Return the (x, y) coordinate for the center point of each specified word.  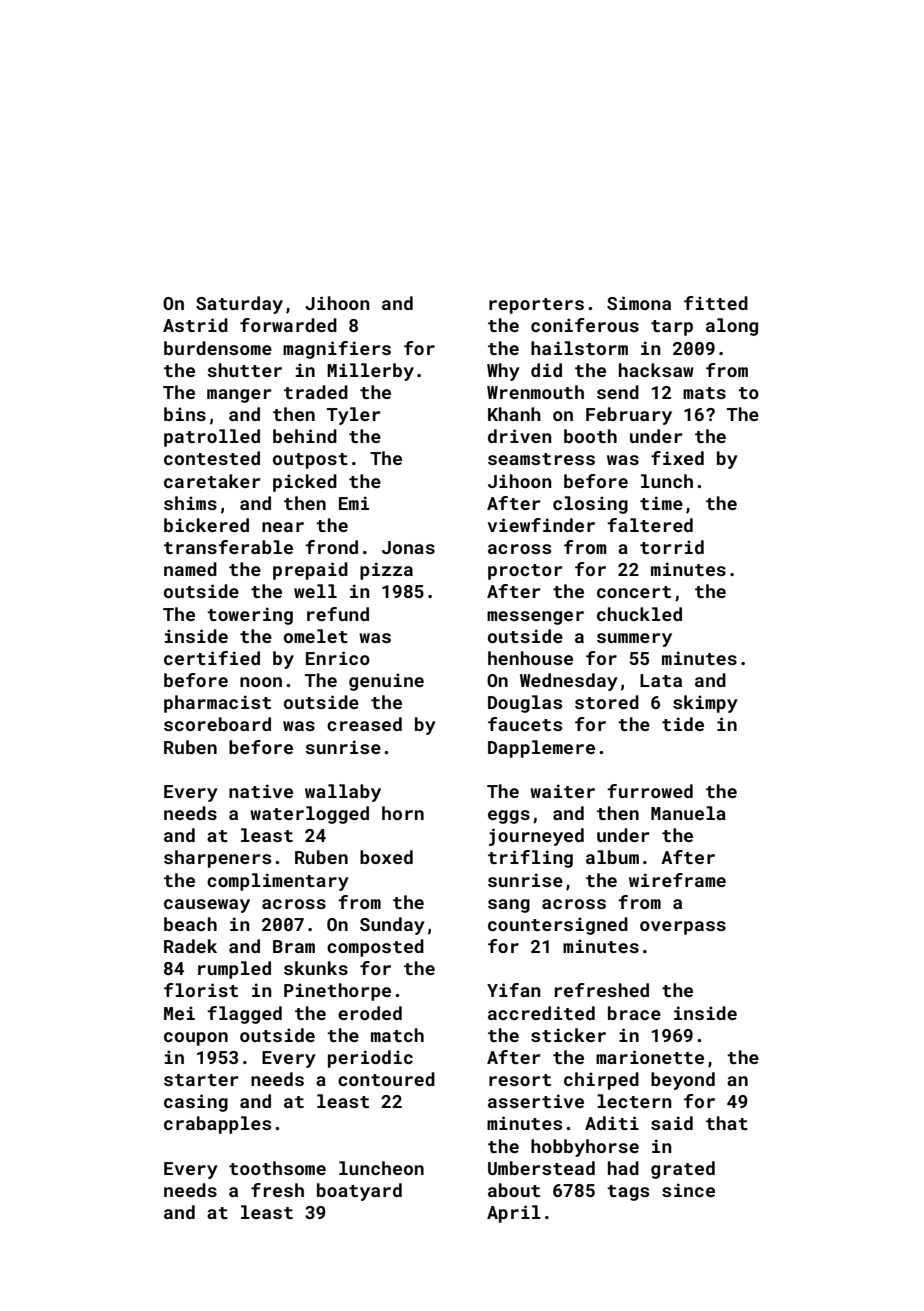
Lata (661, 680)
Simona (639, 303)
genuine (386, 682)
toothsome (277, 1168)
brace (634, 1013)
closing (590, 505)
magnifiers (337, 350)
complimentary (278, 882)
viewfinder (541, 525)
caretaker (212, 481)
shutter (244, 370)
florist (201, 990)
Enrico (338, 658)
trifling (530, 859)
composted (375, 948)
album (612, 857)
